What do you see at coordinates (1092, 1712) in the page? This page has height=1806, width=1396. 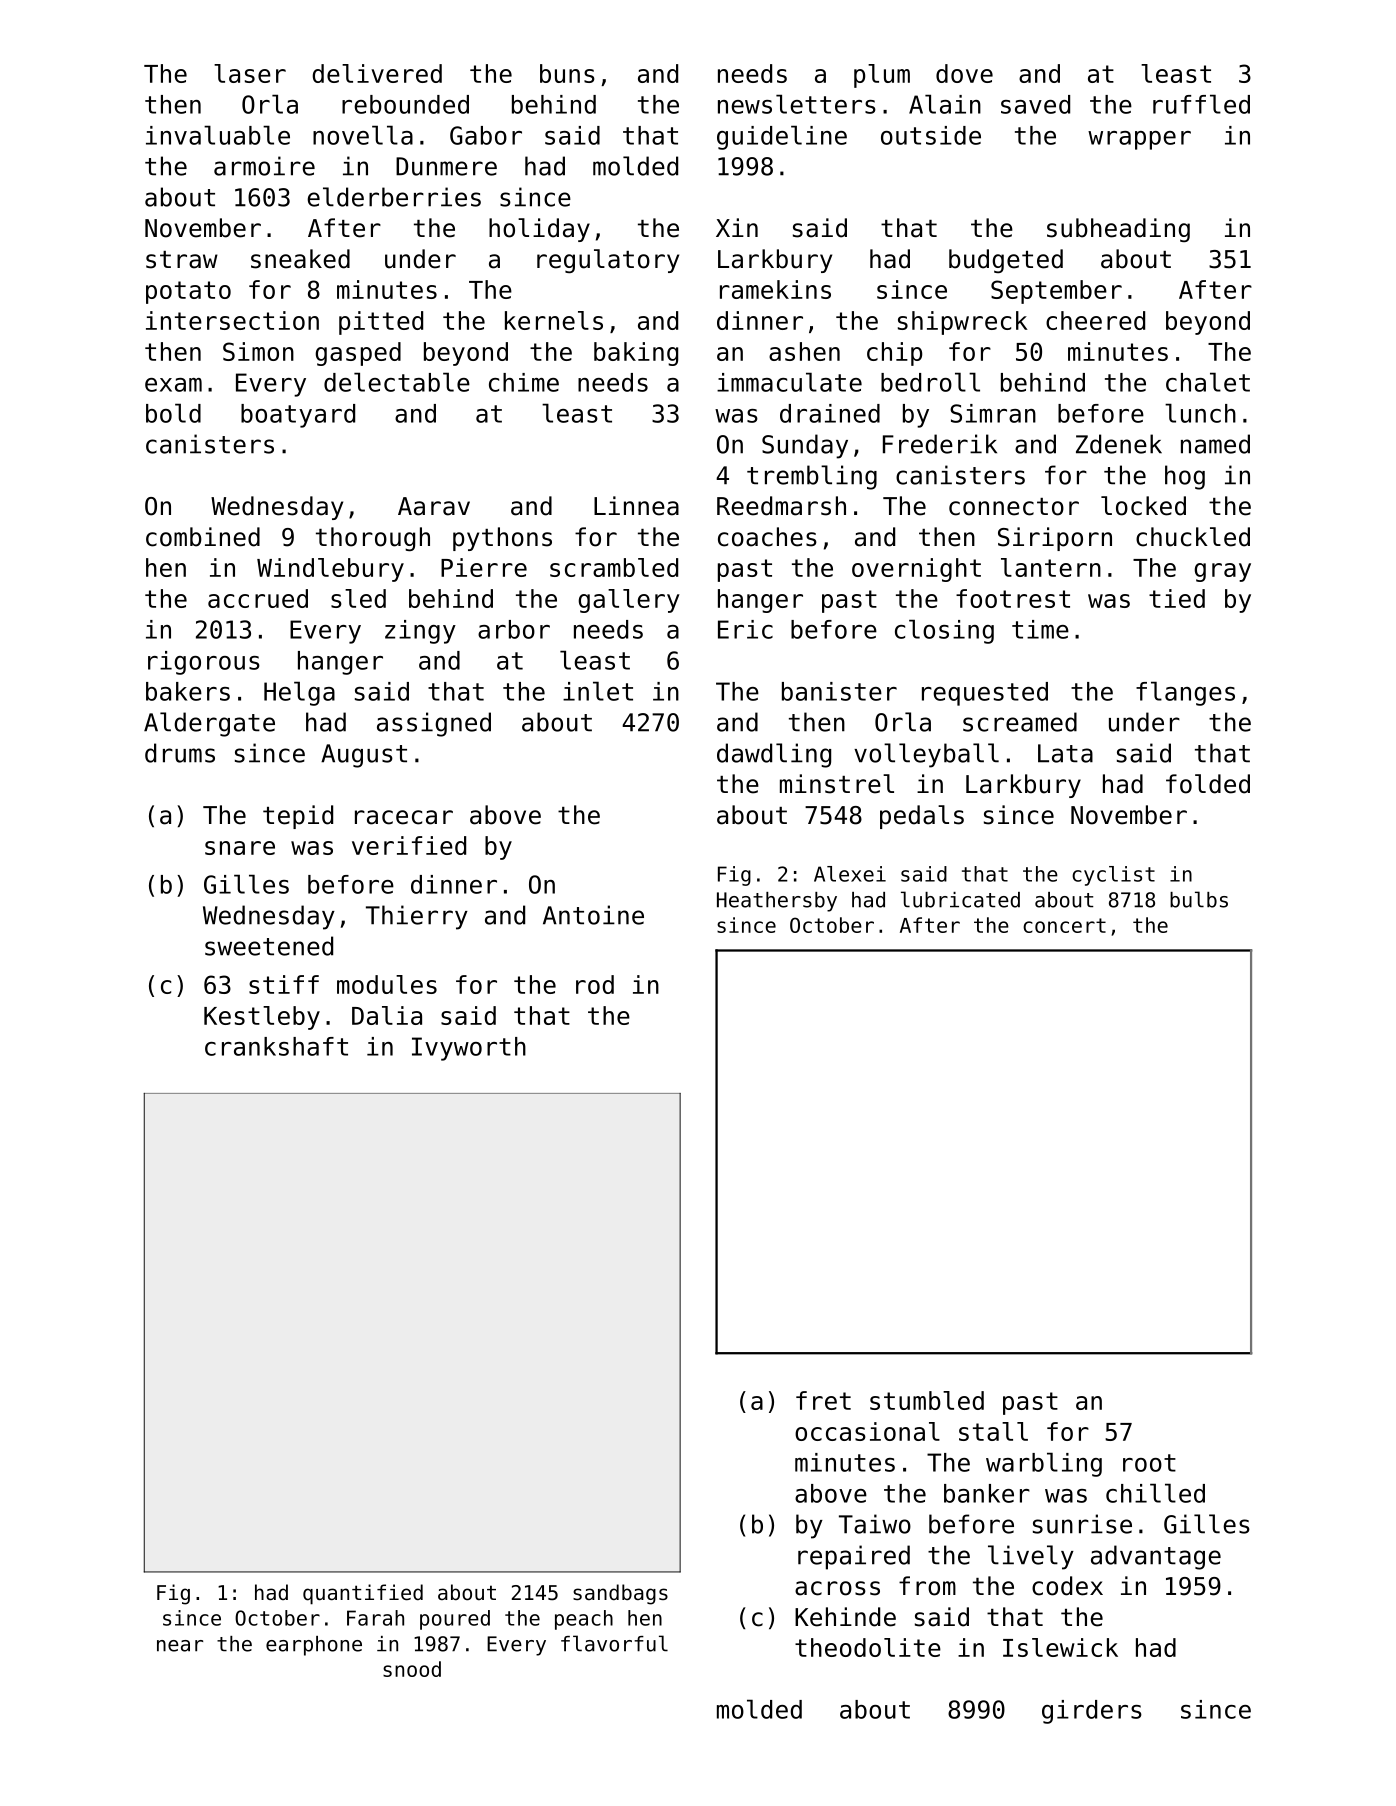 I see `girders` at bounding box center [1092, 1712].
